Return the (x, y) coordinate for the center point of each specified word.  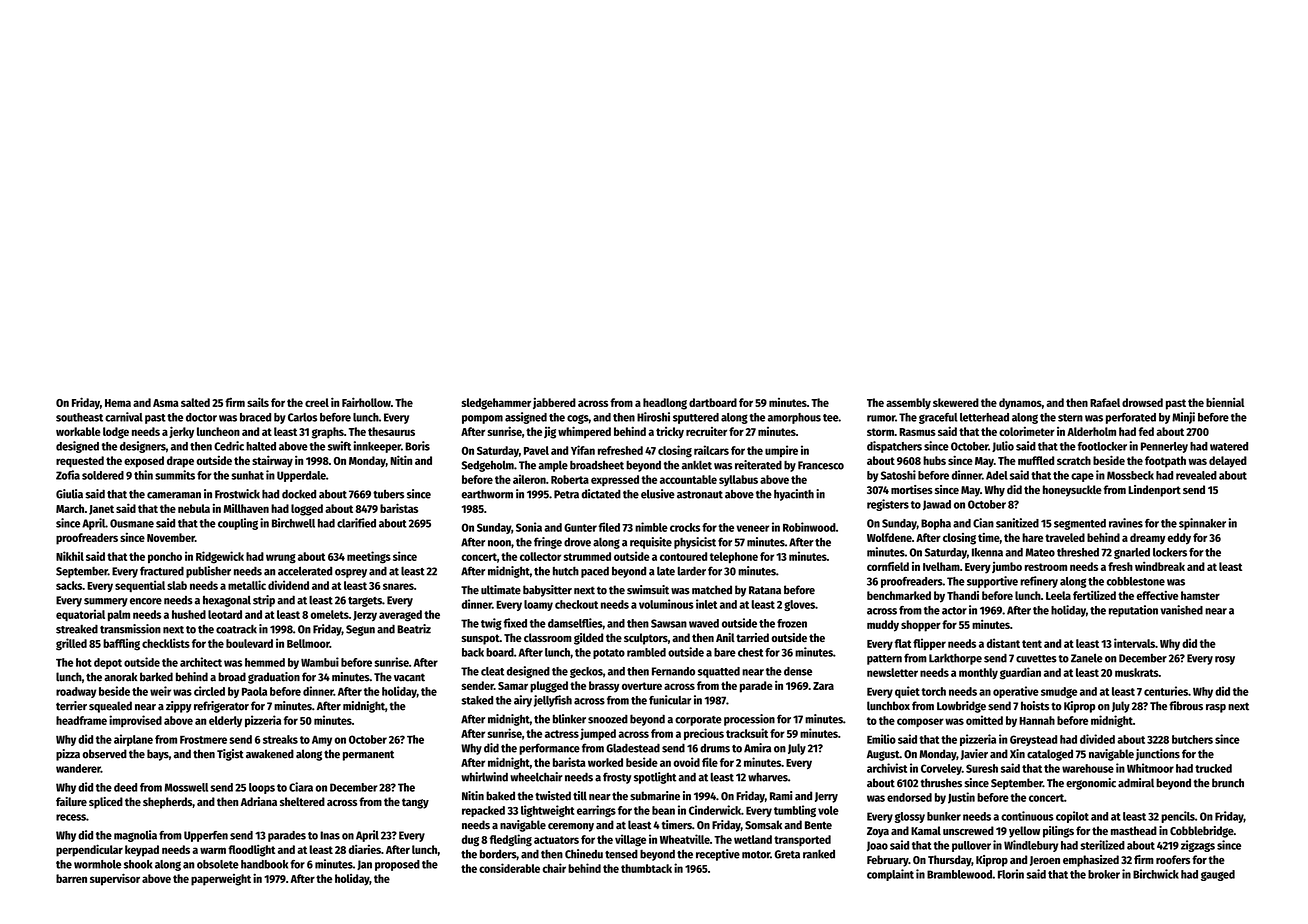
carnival (124, 417)
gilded (588, 639)
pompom (482, 419)
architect (201, 662)
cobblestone (1135, 581)
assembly (908, 404)
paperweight (221, 880)
